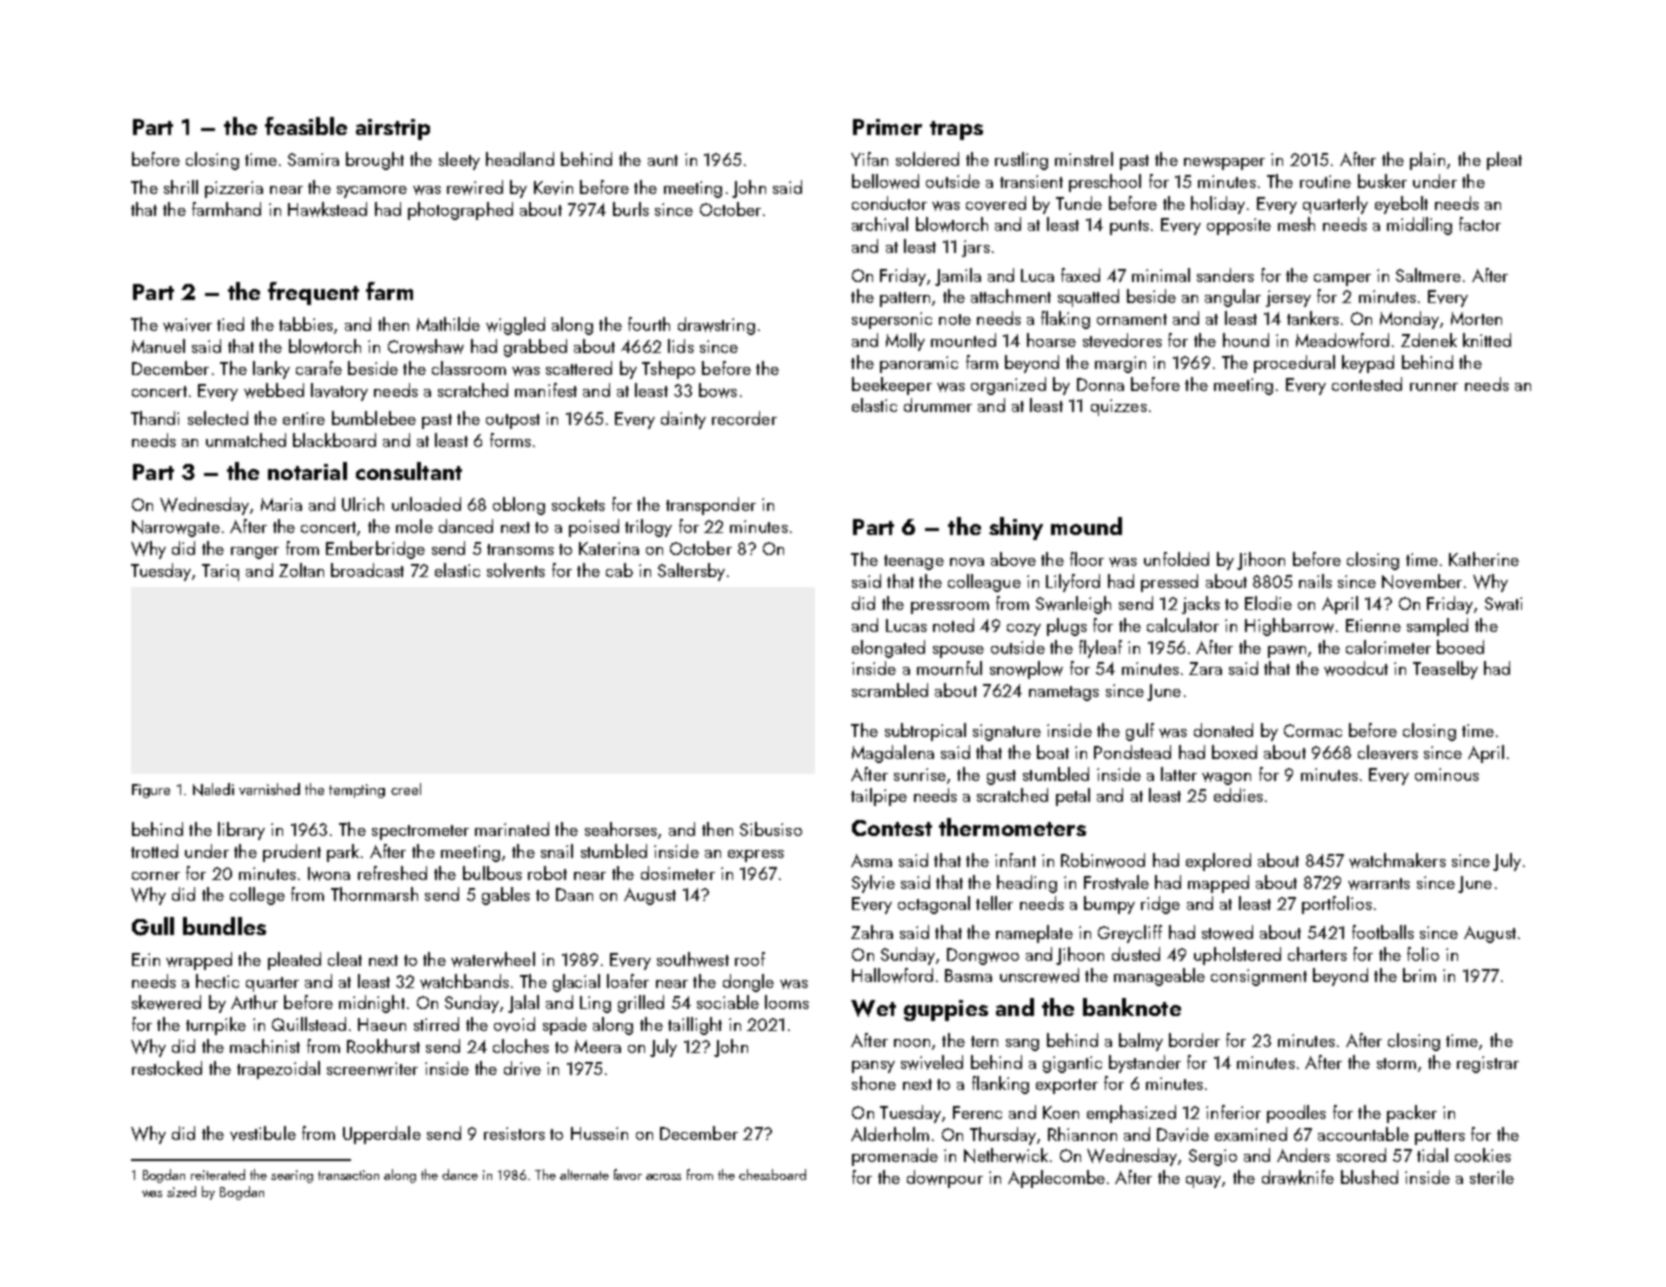  What do you see at coordinates (1397, 860) in the document?
I see `watchmakers` at bounding box center [1397, 860].
